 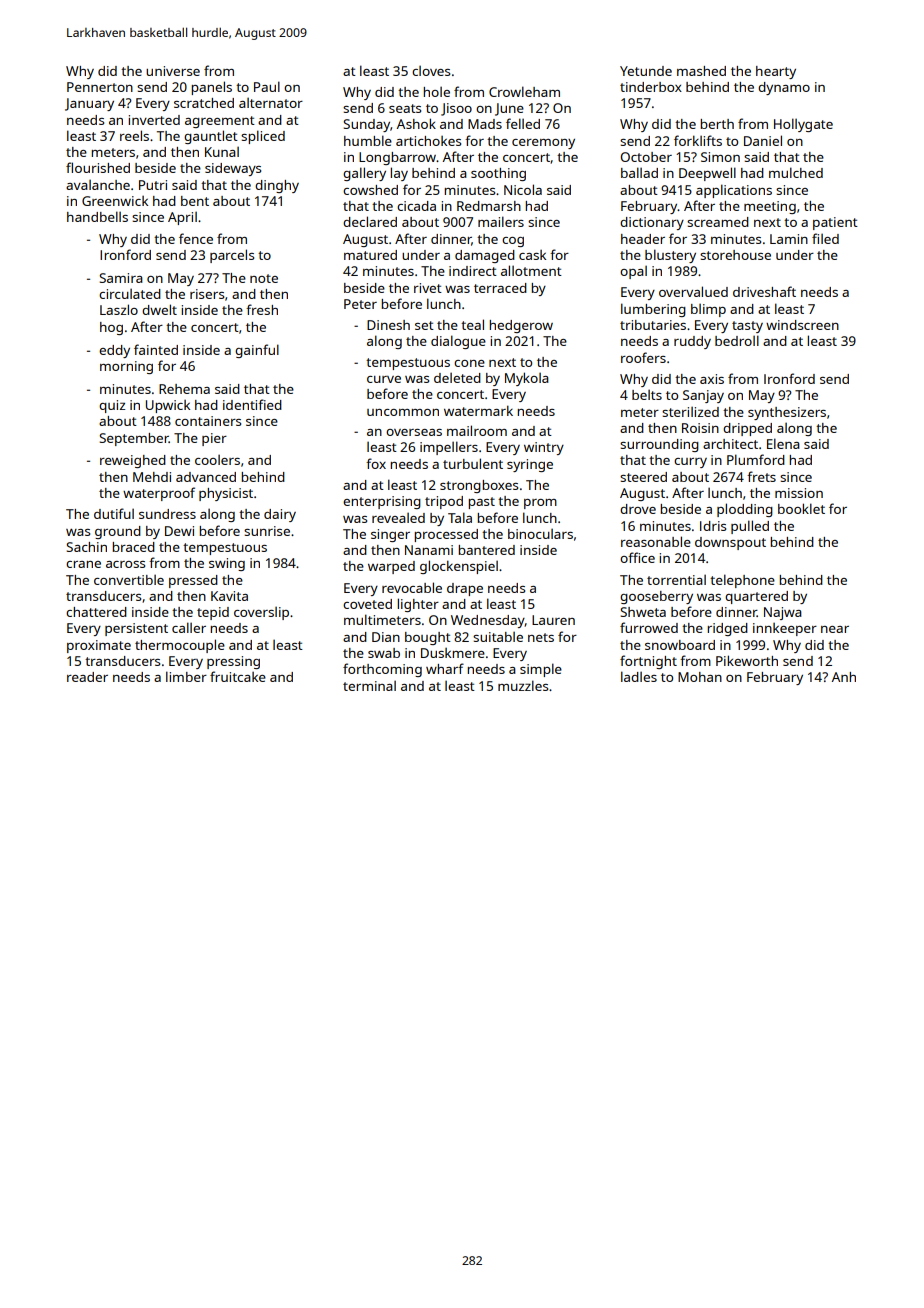 What do you see at coordinates (97, 216) in the image?
I see `handbells` at bounding box center [97, 216].
